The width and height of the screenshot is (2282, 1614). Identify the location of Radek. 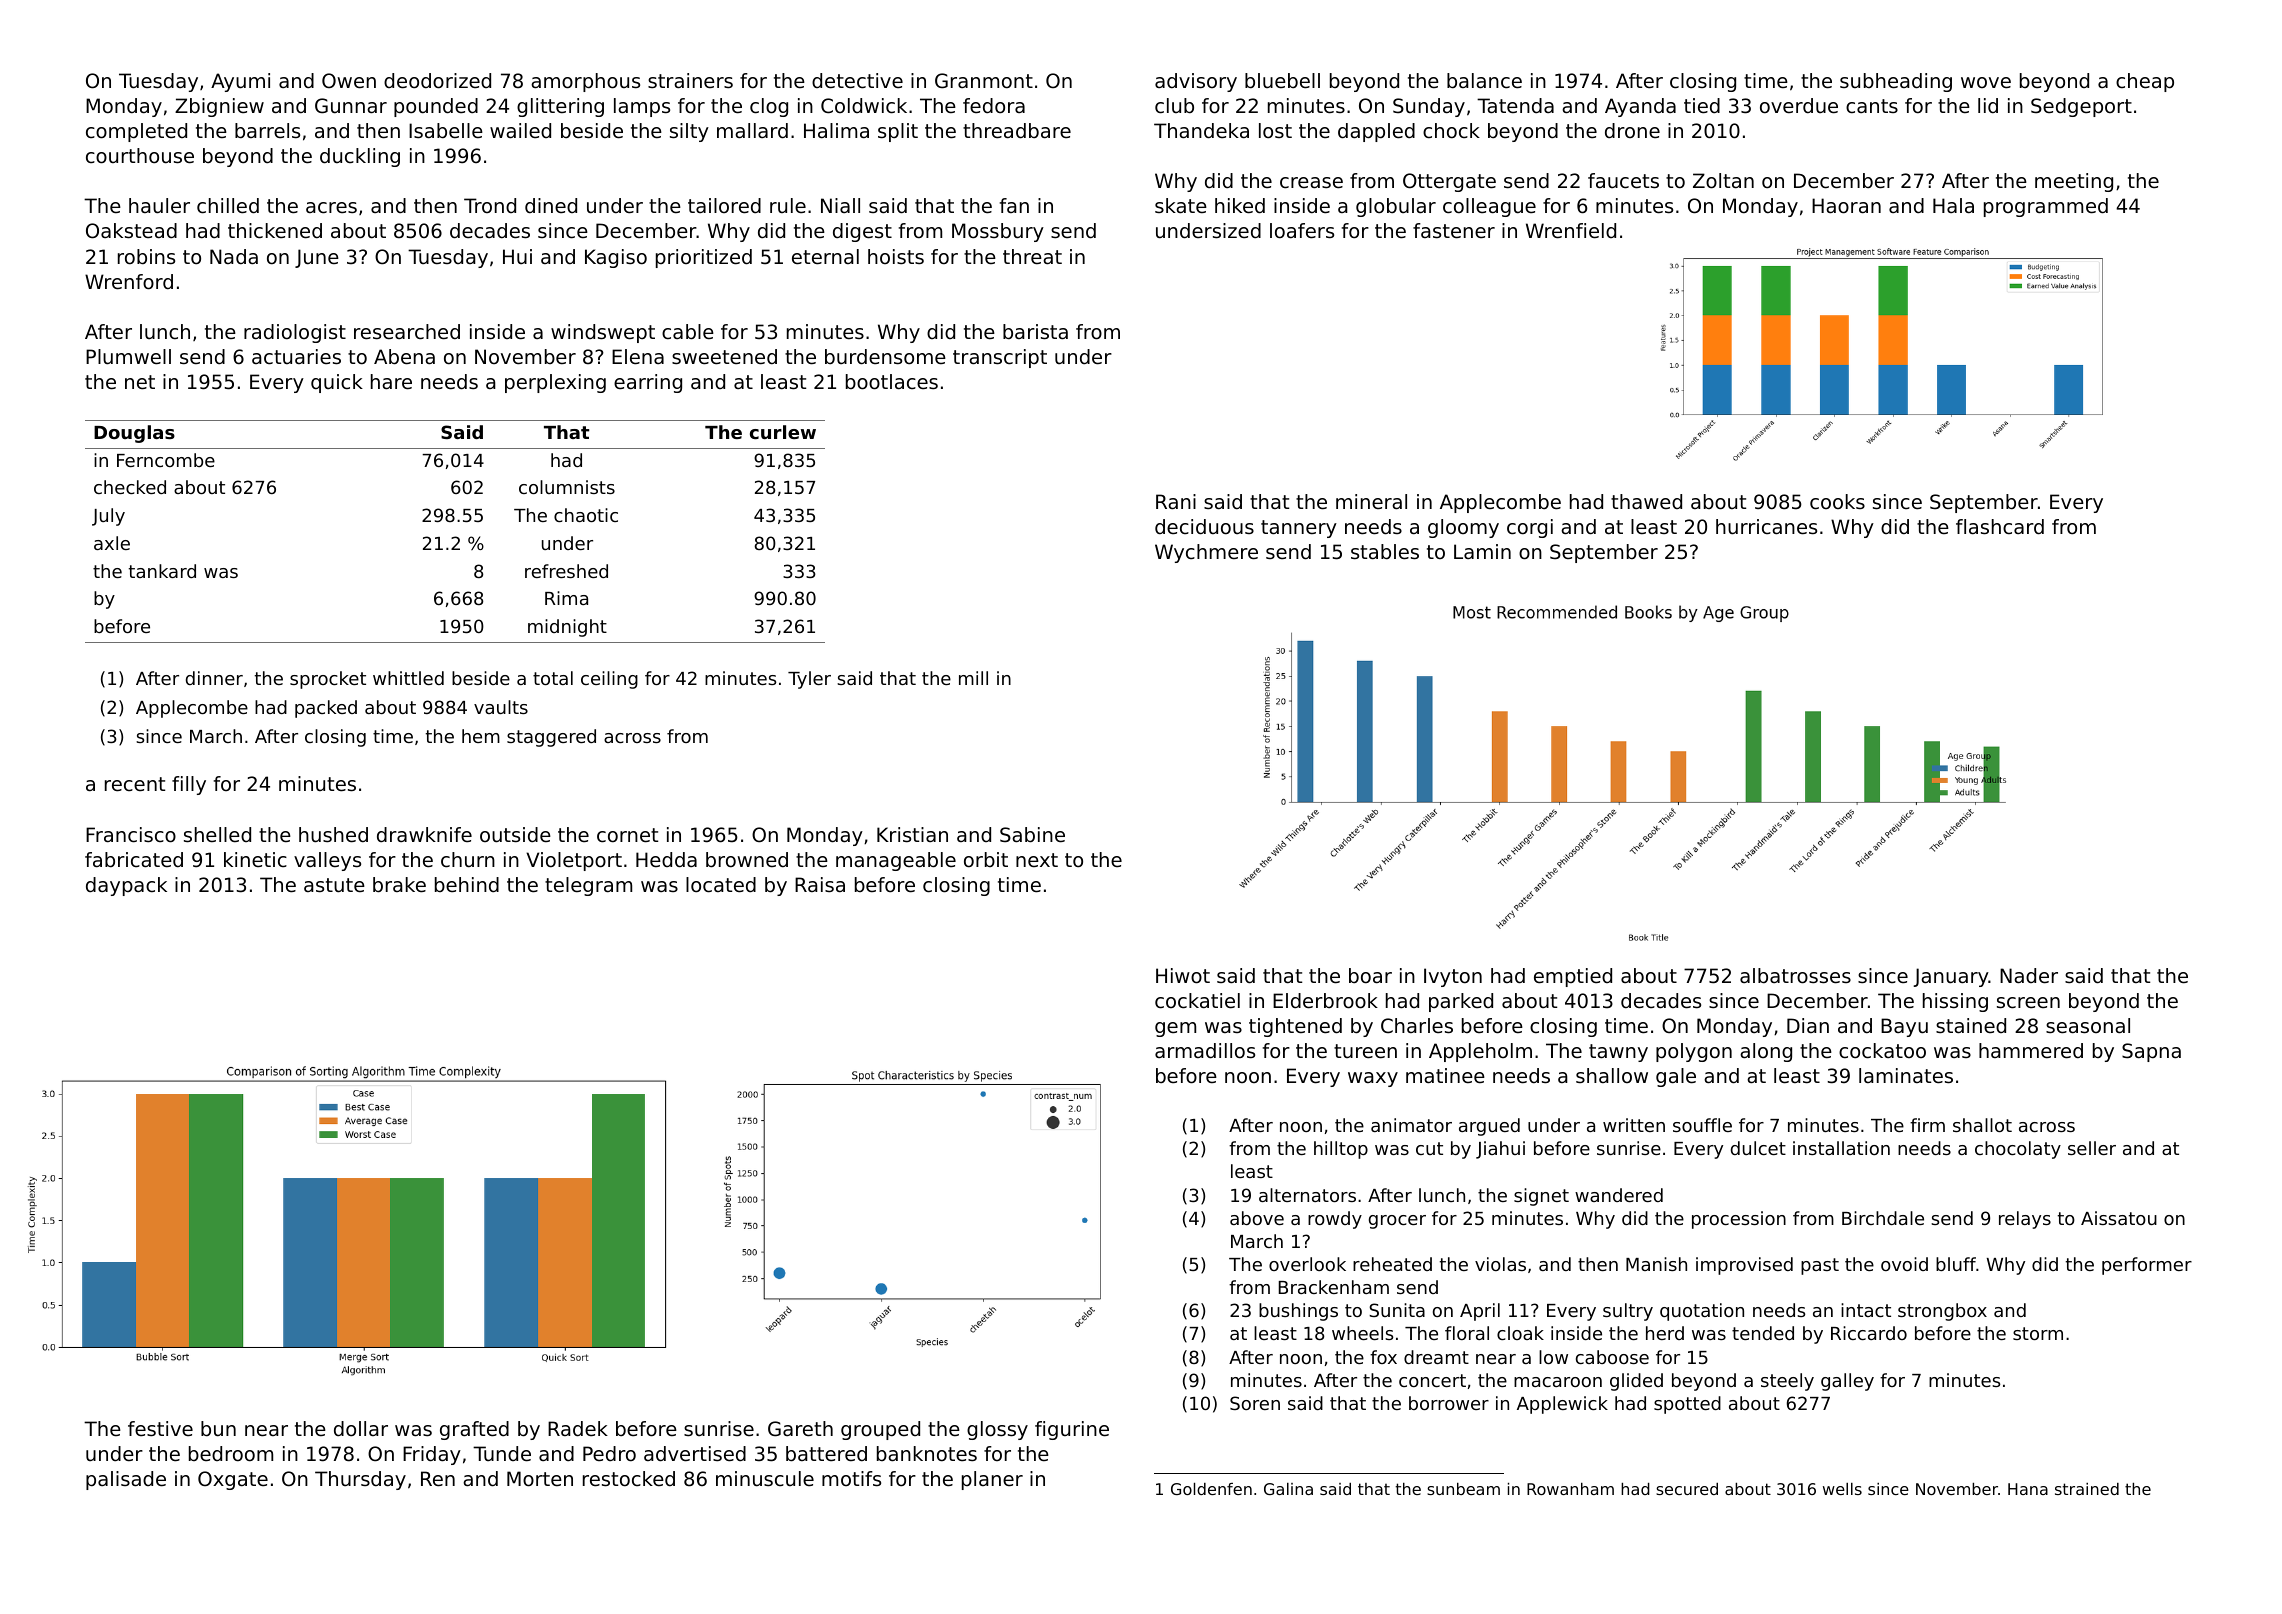
(578, 1429).
